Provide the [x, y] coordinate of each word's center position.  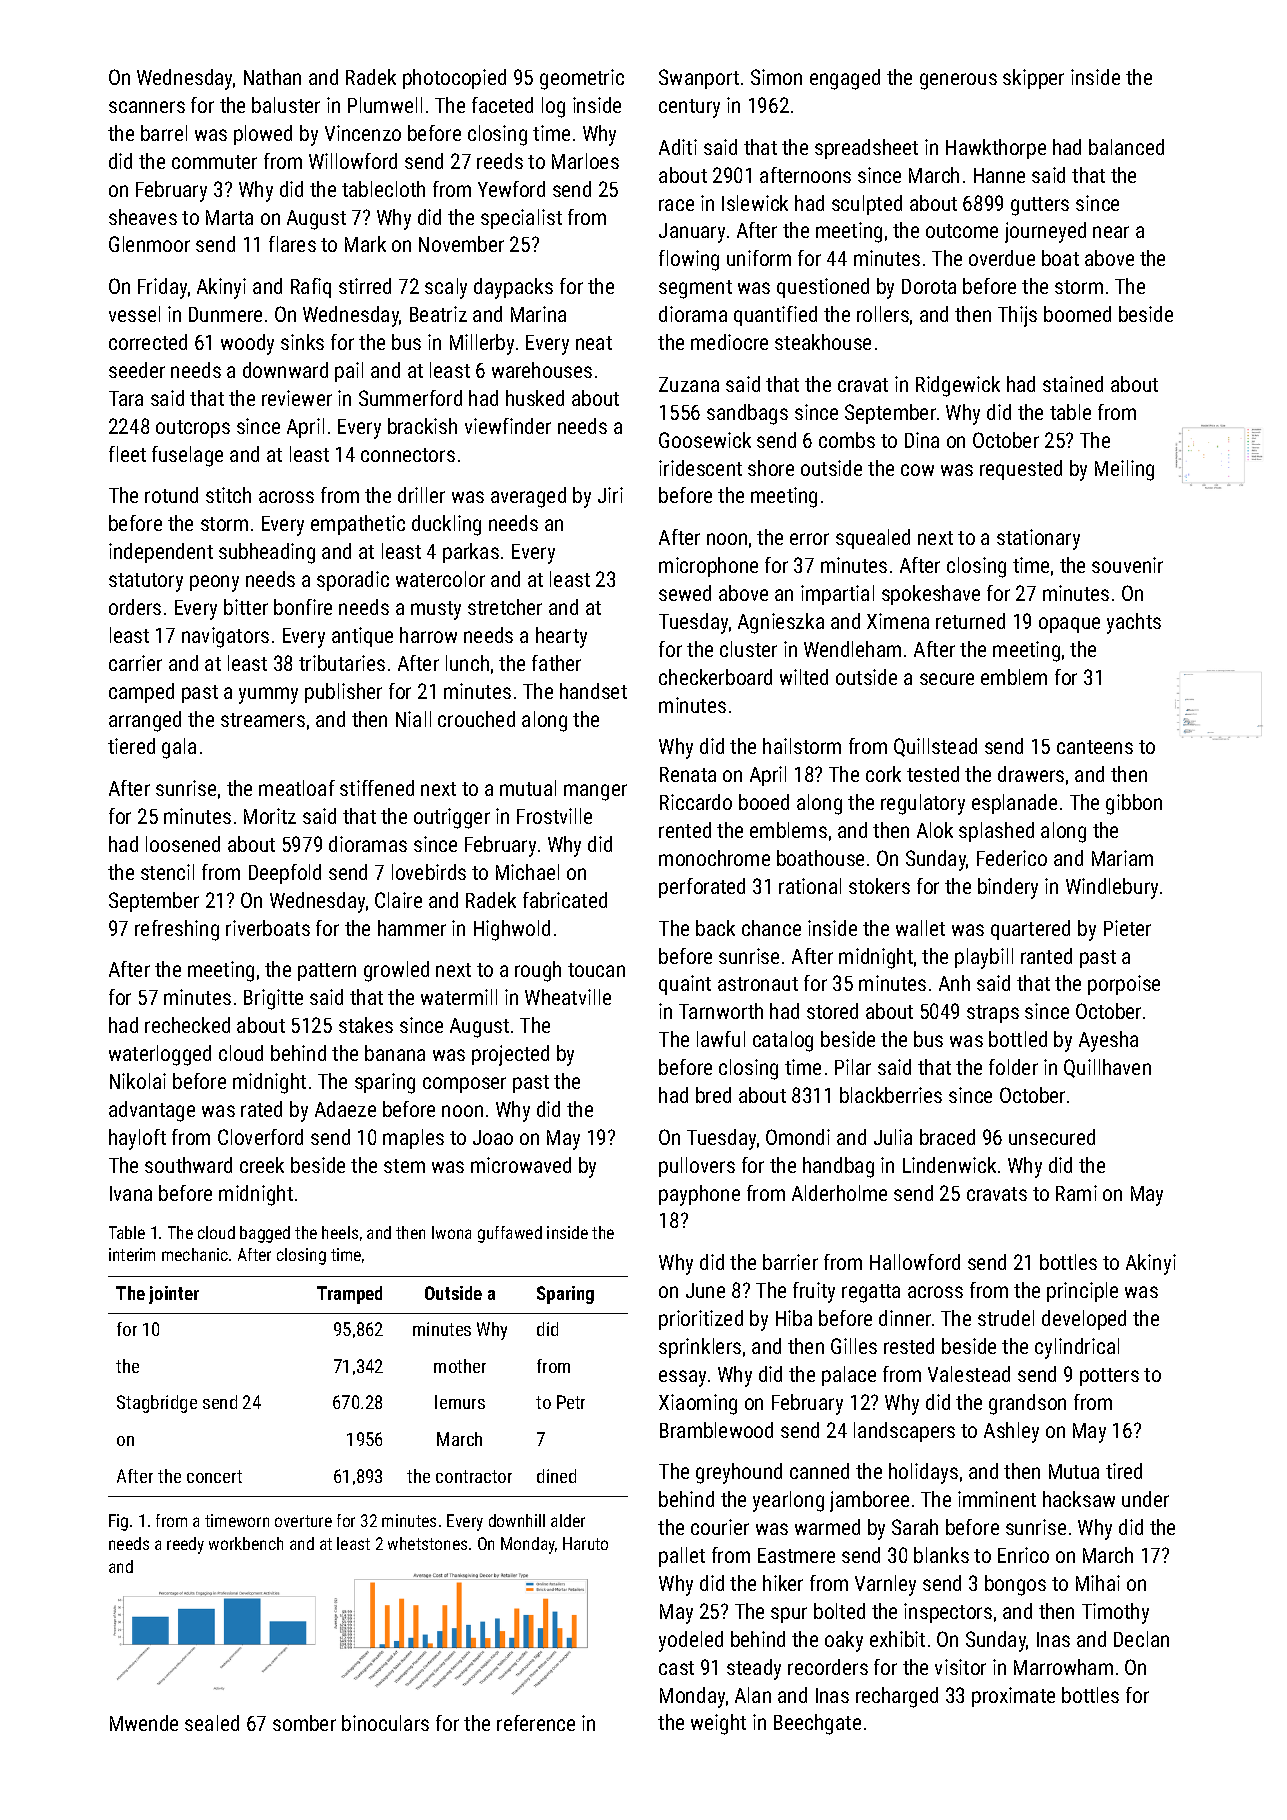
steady [754, 1669]
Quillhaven [1107, 1068]
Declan [1141, 1639]
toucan [596, 970]
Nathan [272, 77]
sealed [212, 1723]
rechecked [187, 1025]
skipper [1033, 79]
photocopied [454, 79]
